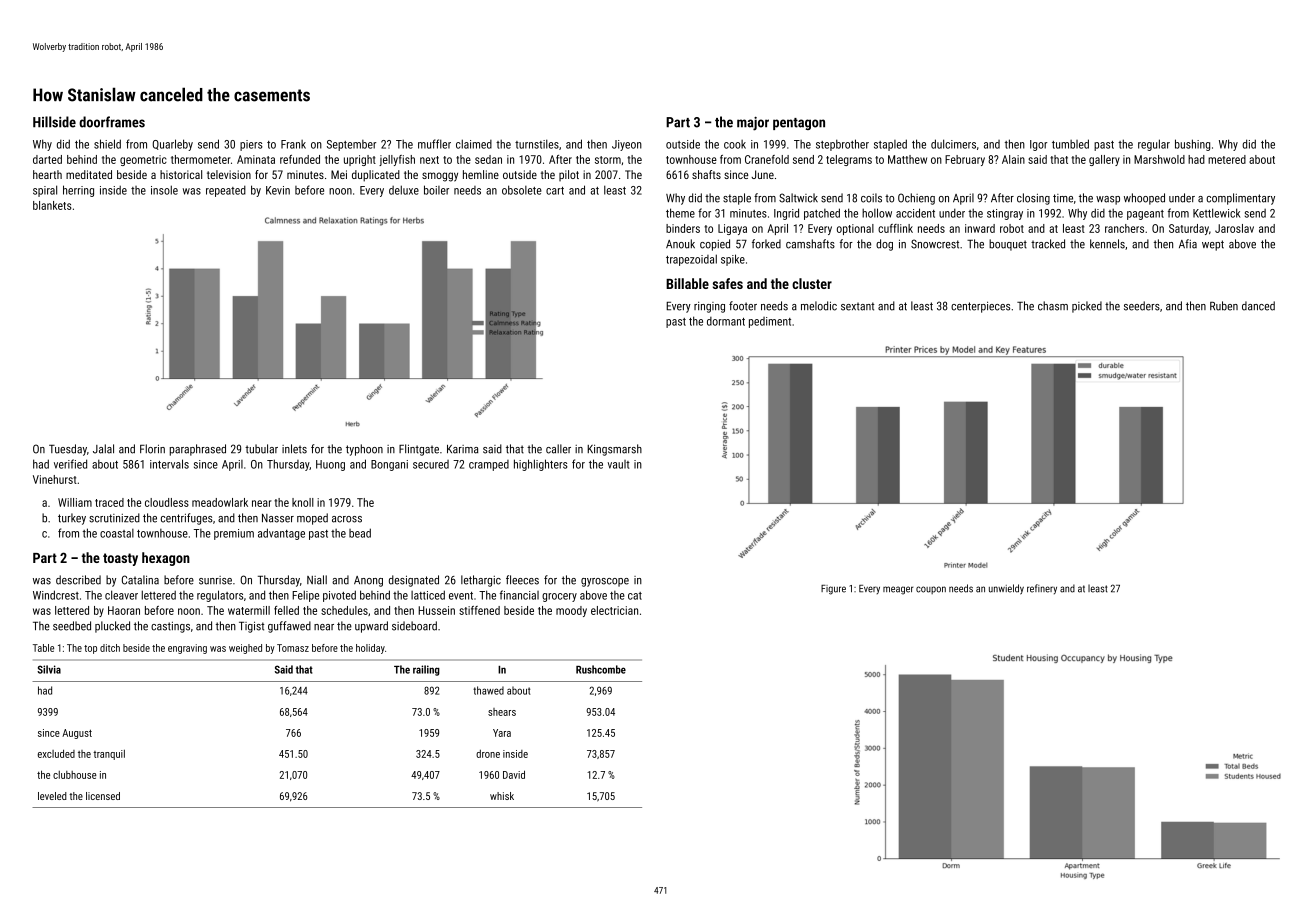 Image resolution: width=1308 pixels, height=924 pixels. I want to click on whisk, so click(502, 796).
